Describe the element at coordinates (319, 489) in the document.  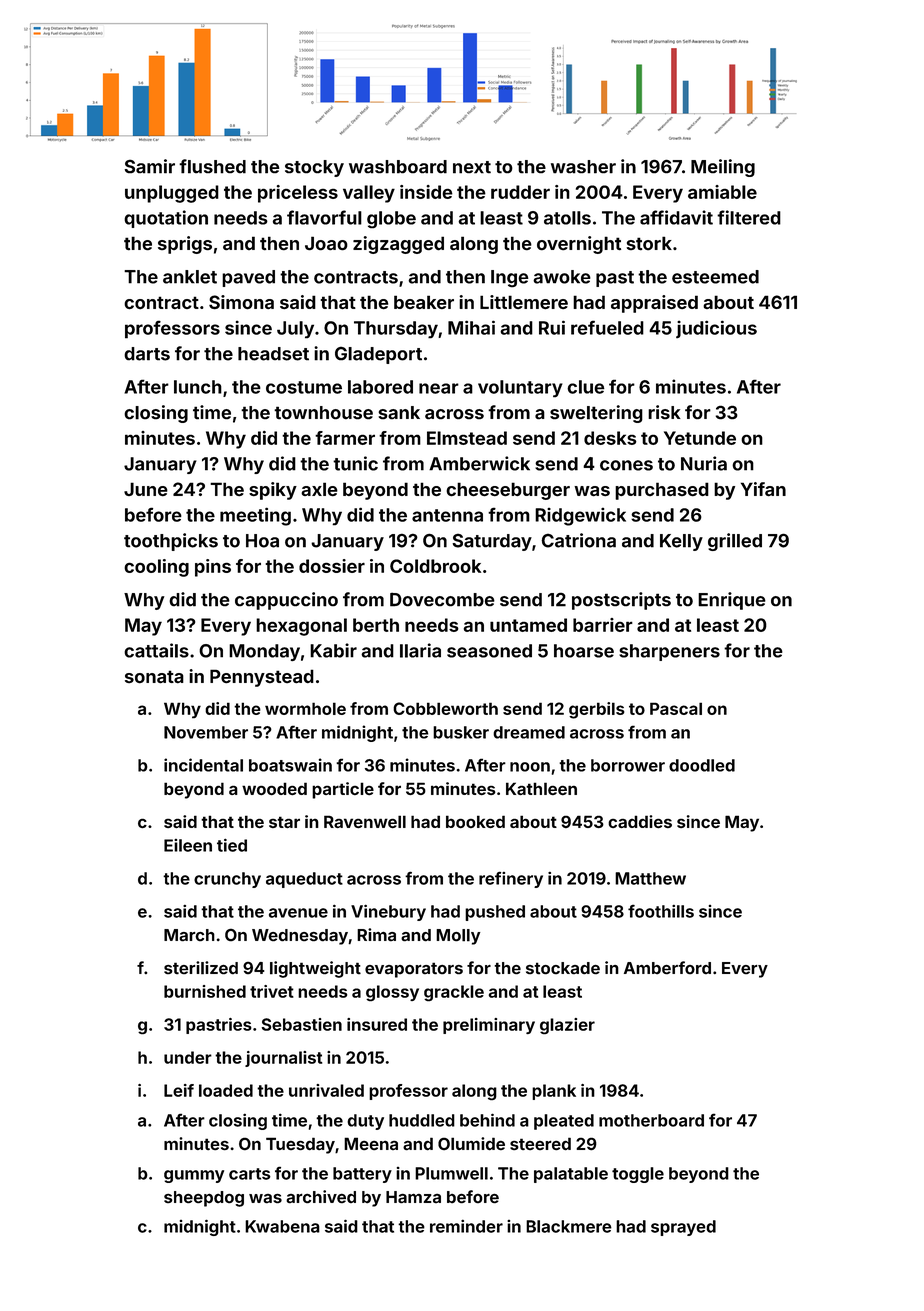
I see `axle` at that location.
